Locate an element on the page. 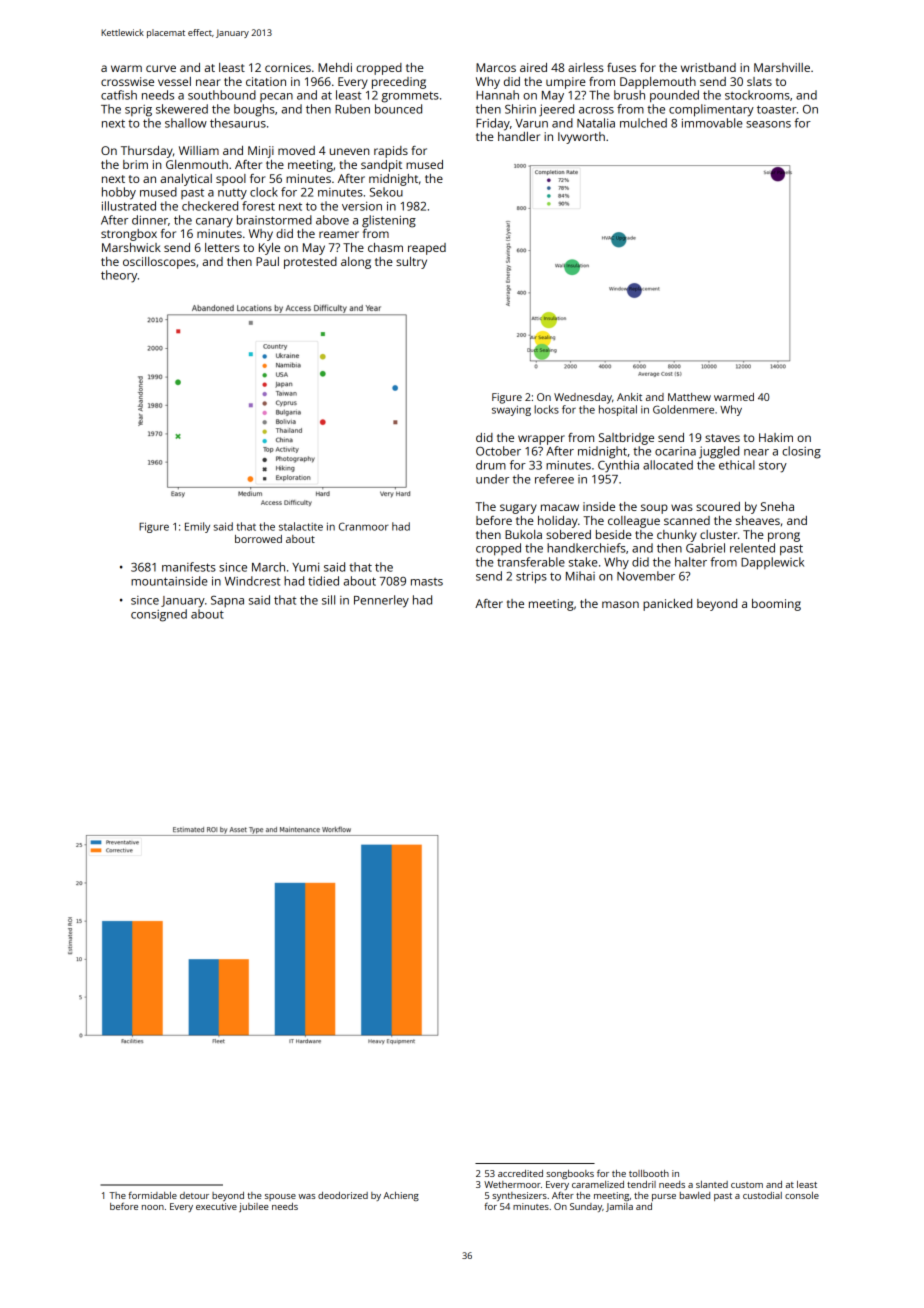 This page has height=1308, width=924. William is located at coordinates (199, 150).
